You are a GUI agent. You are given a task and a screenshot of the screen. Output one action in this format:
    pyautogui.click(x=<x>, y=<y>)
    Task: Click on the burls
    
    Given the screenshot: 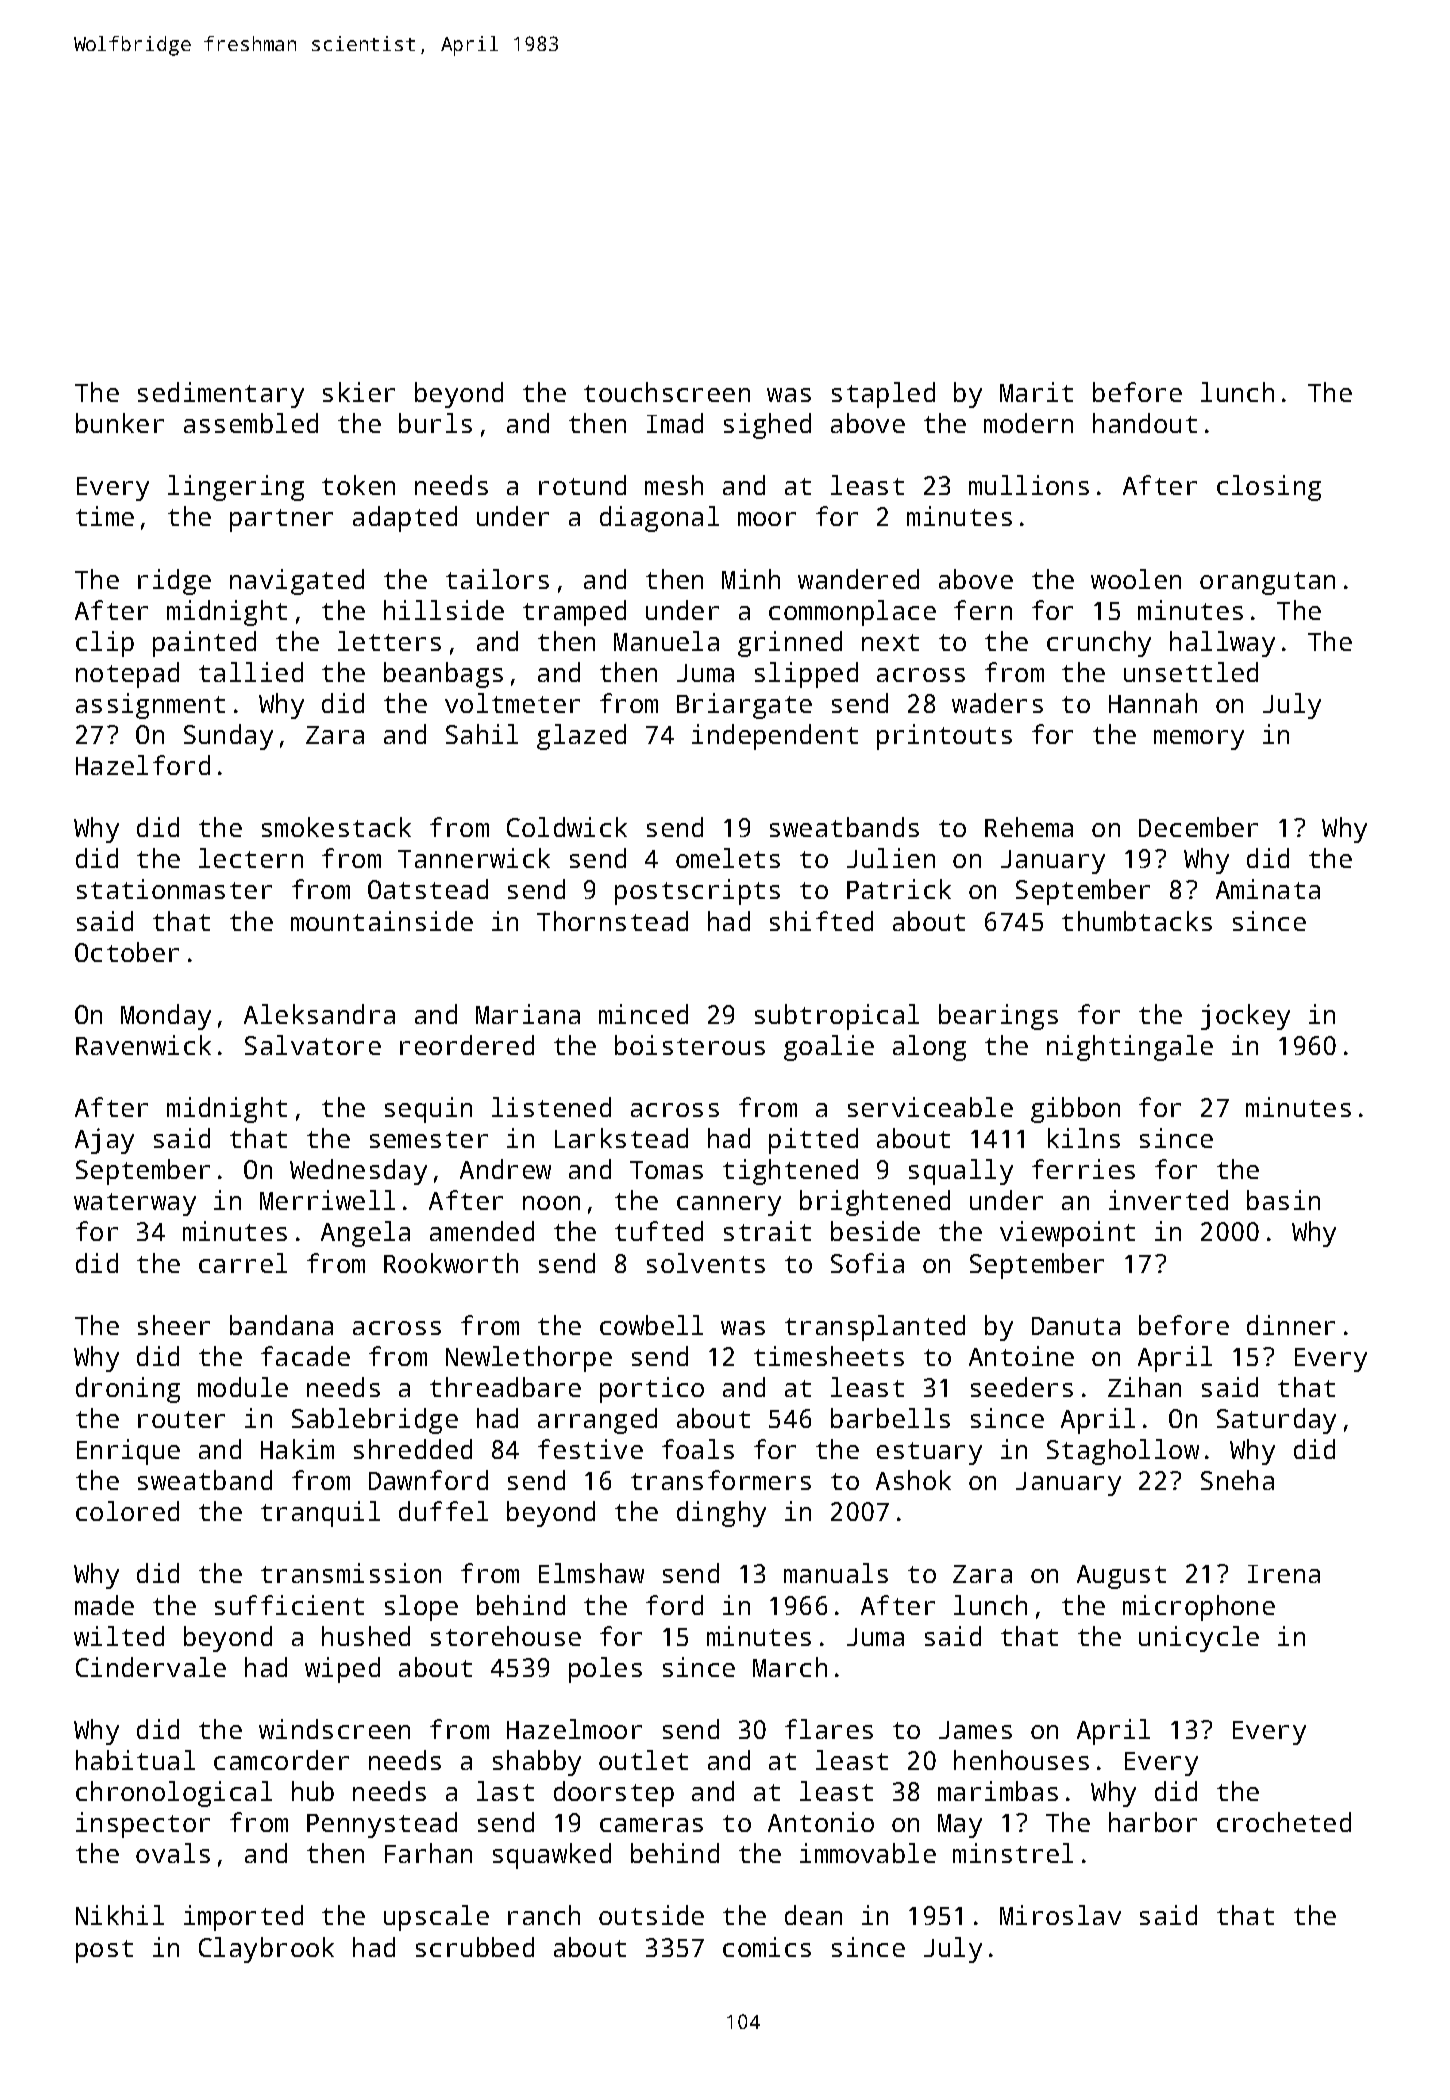 What is the action you would take?
    pyautogui.click(x=435, y=423)
